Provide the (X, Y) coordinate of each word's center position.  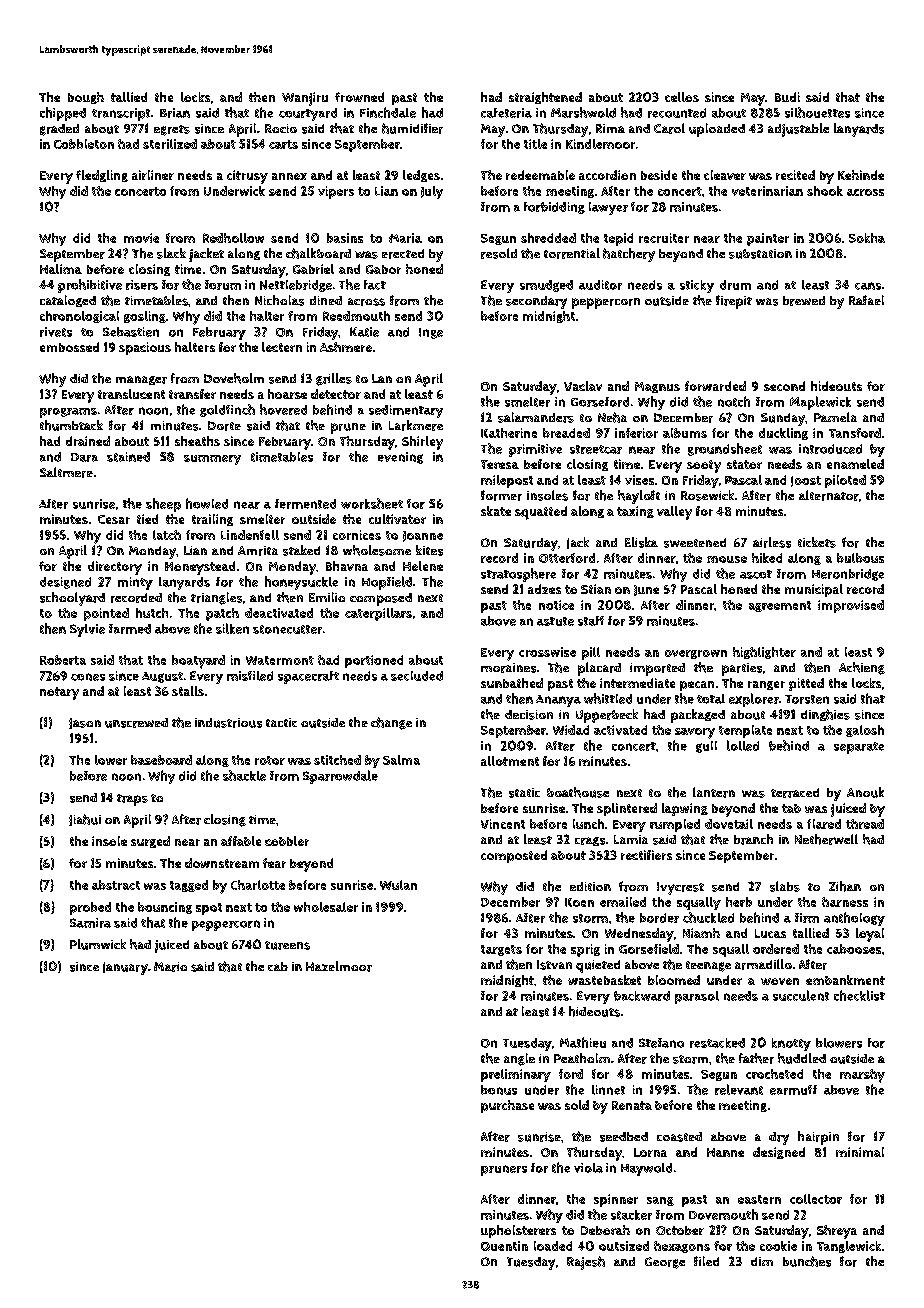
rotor (270, 760)
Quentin (504, 1246)
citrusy (247, 177)
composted (514, 856)
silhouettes (817, 112)
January (125, 968)
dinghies (825, 715)
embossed (69, 347)
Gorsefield (649, 949)
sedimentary (406, 411)
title (535, 144)
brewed (804, 301)
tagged (189, 886)
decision (529, 715)
